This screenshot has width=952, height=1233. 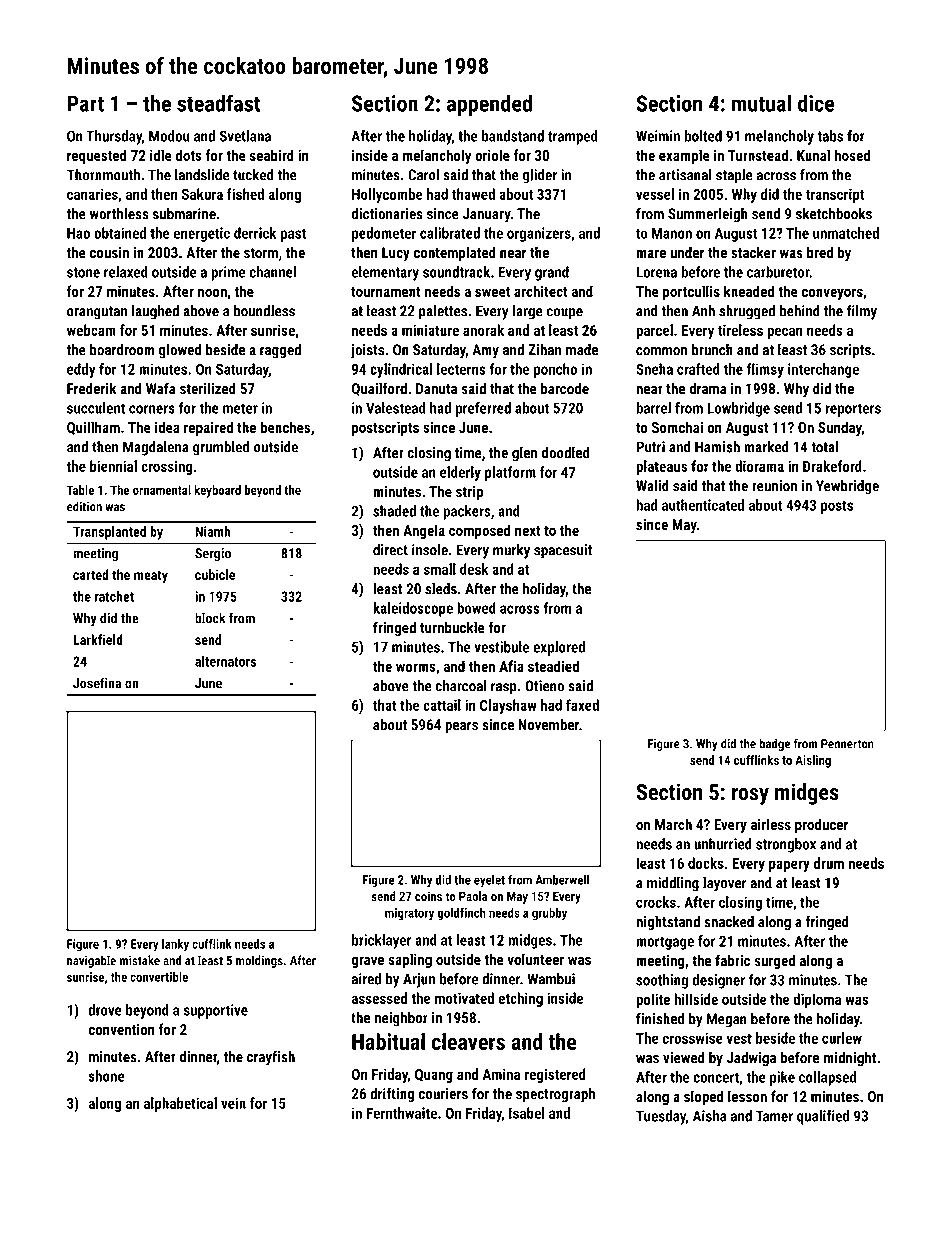 I want to click on block, so click(x=210, y=618).
